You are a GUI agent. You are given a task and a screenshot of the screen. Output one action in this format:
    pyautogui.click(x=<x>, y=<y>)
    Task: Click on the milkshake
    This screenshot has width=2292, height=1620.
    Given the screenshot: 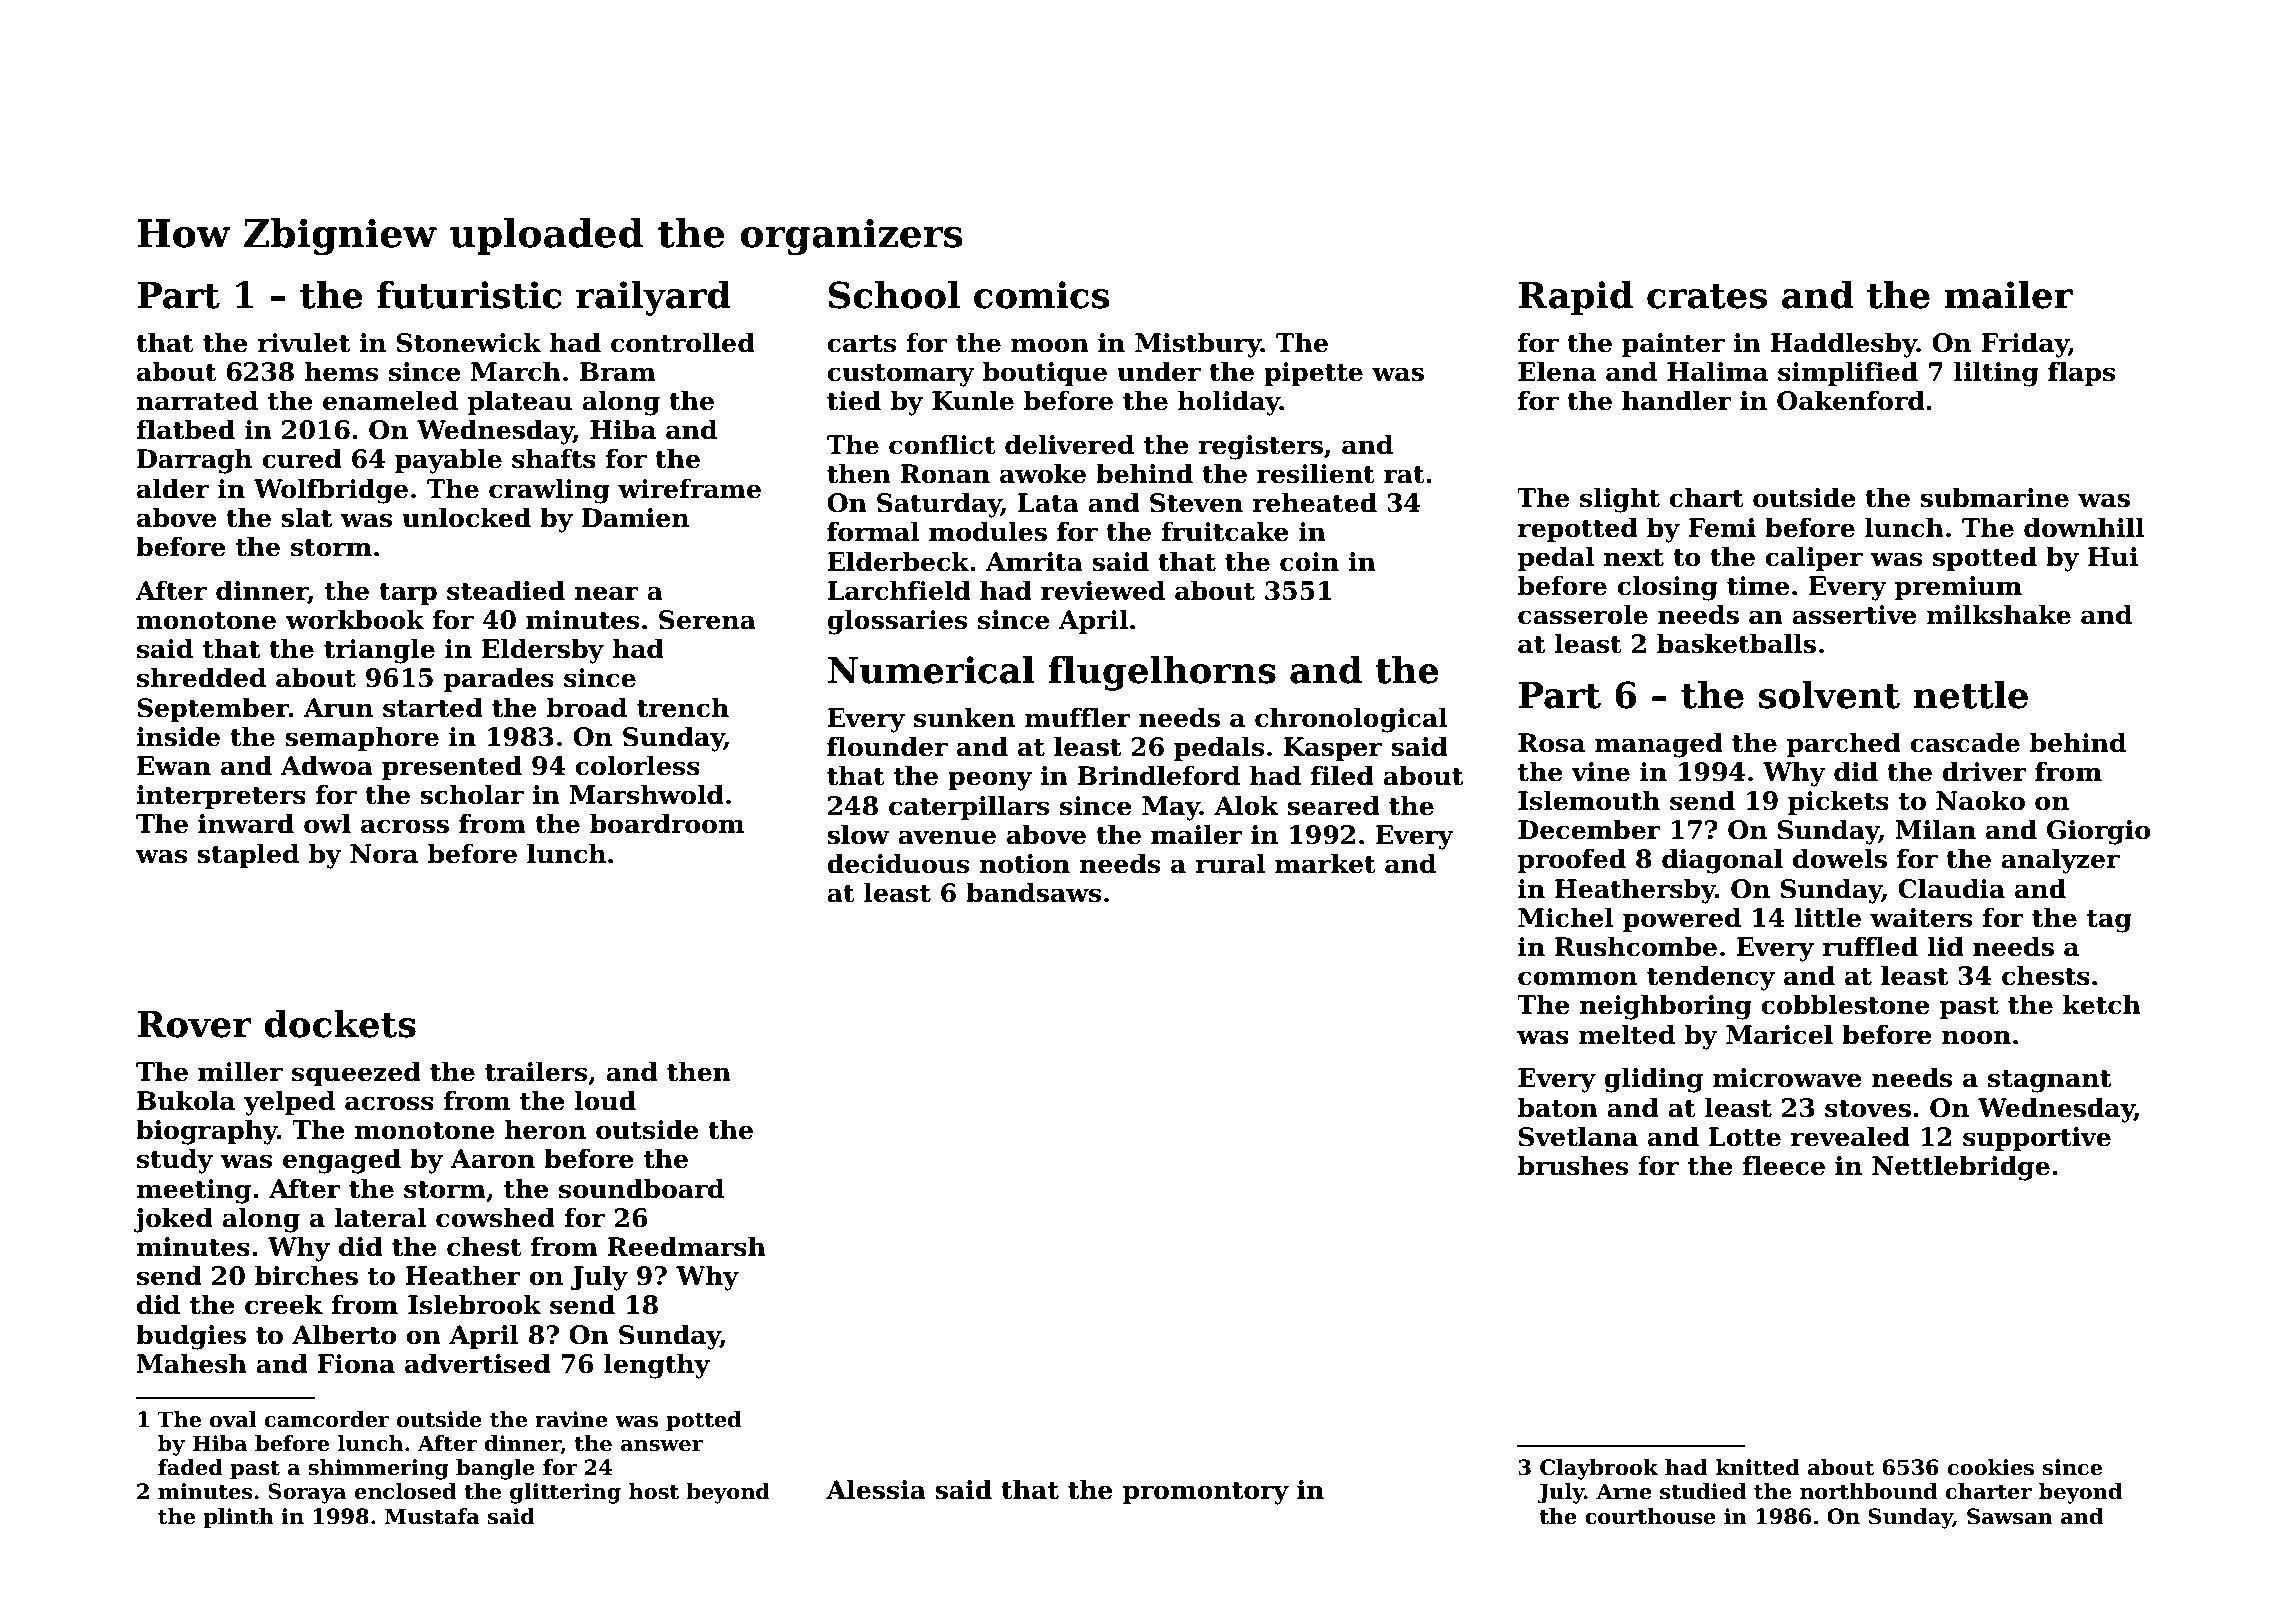 What is the action you would take?
    pyautogui.click(x=1999, y=614)
